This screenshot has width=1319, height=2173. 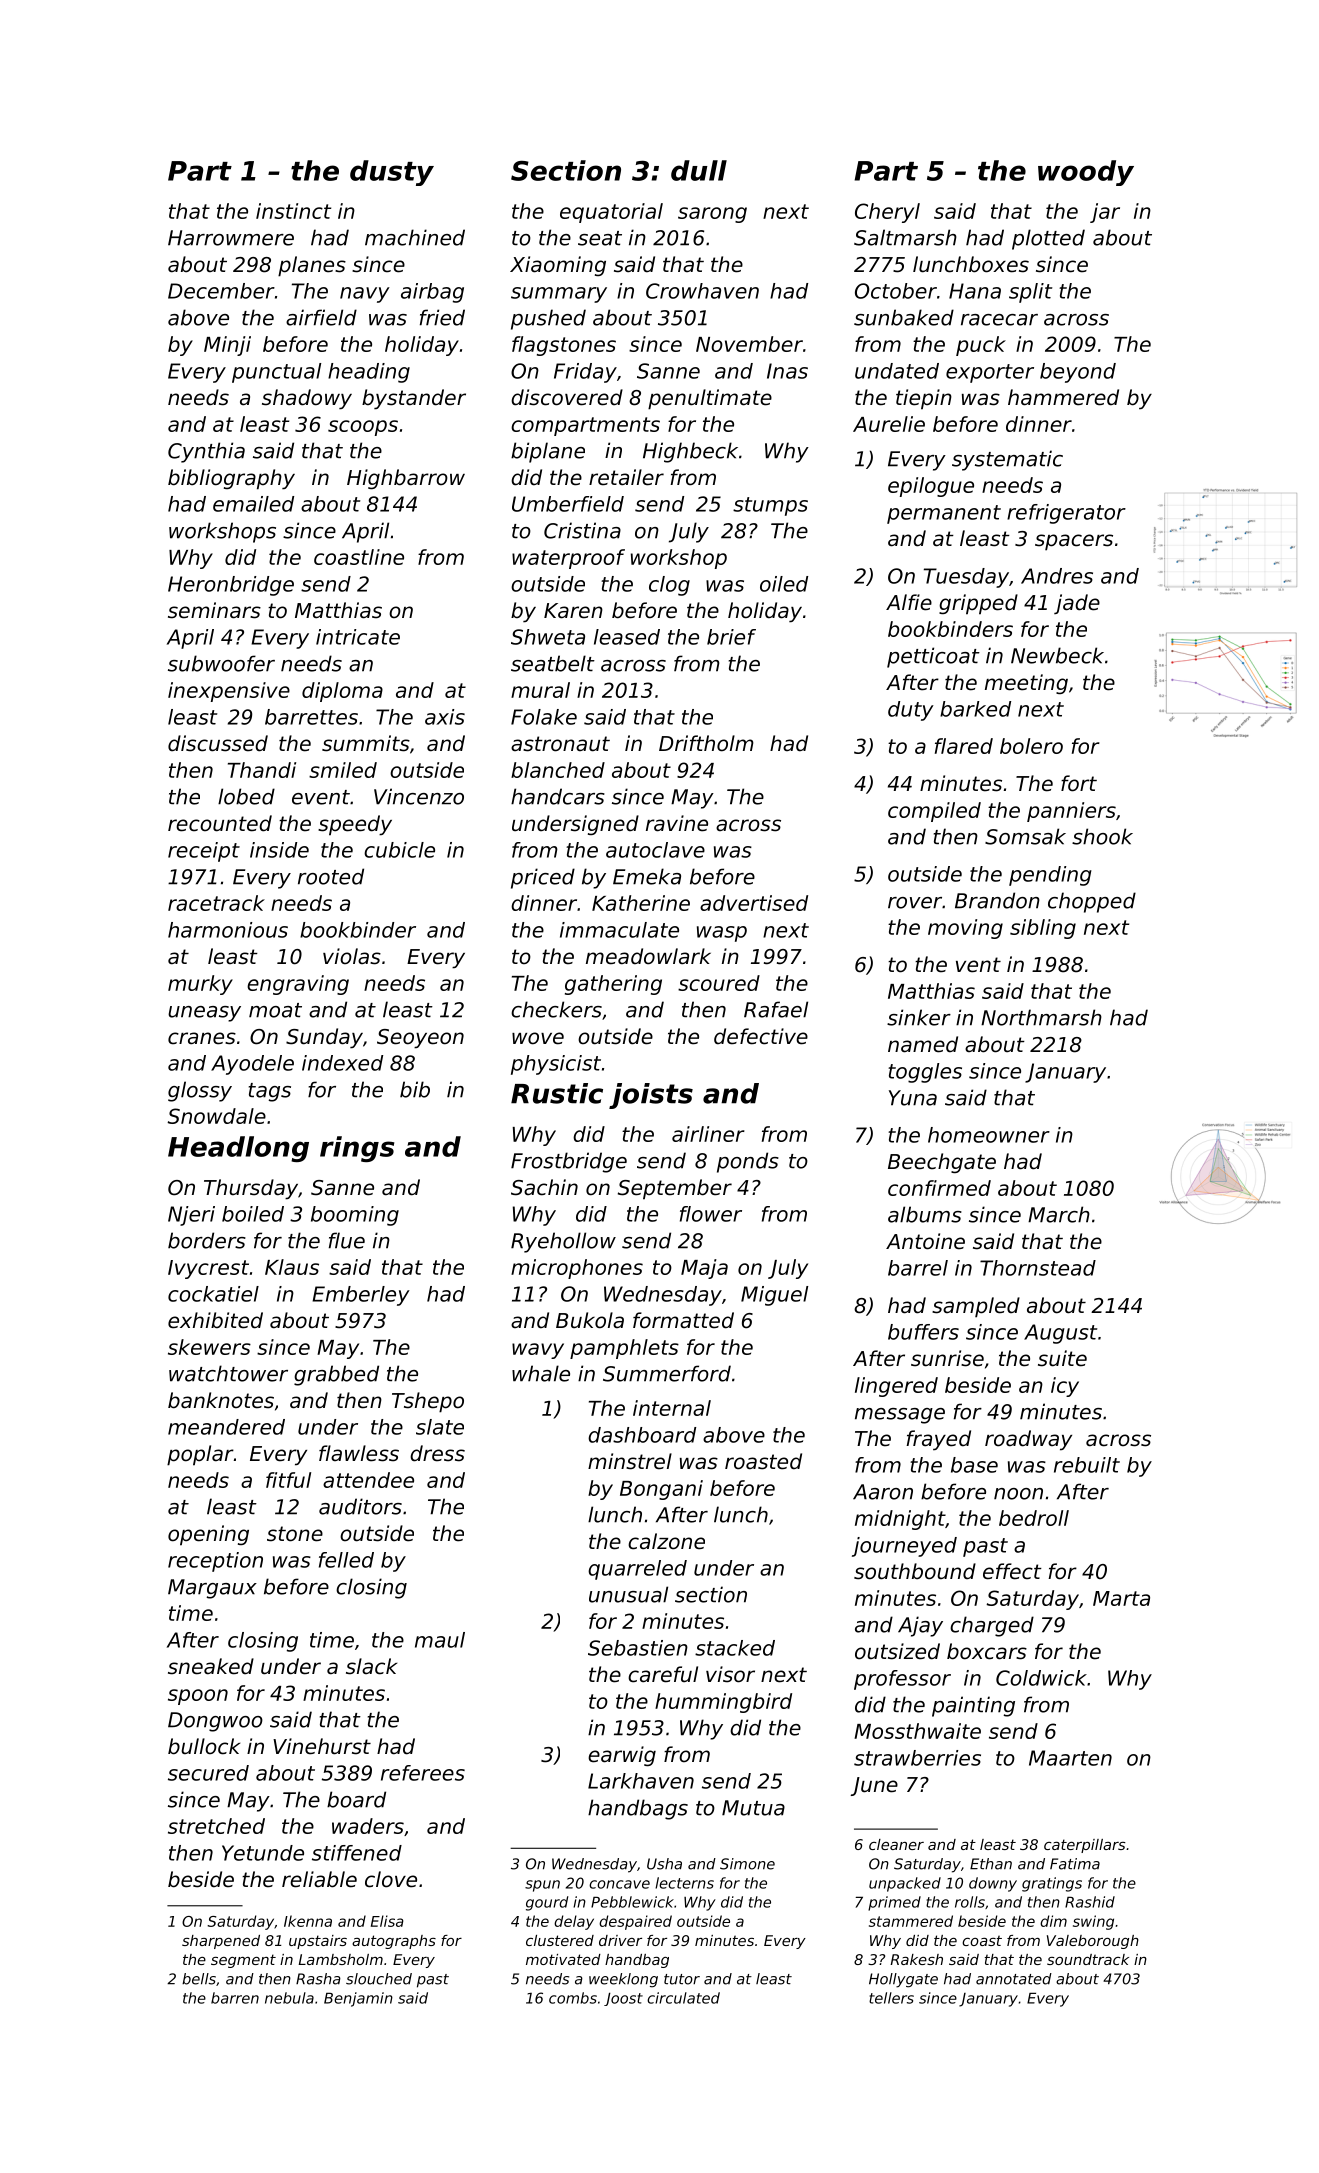 What do you see at coordinates (1041, 1017) in the screenshot?
I see `Northmarsh` at bounding box center [1041, 1017].
